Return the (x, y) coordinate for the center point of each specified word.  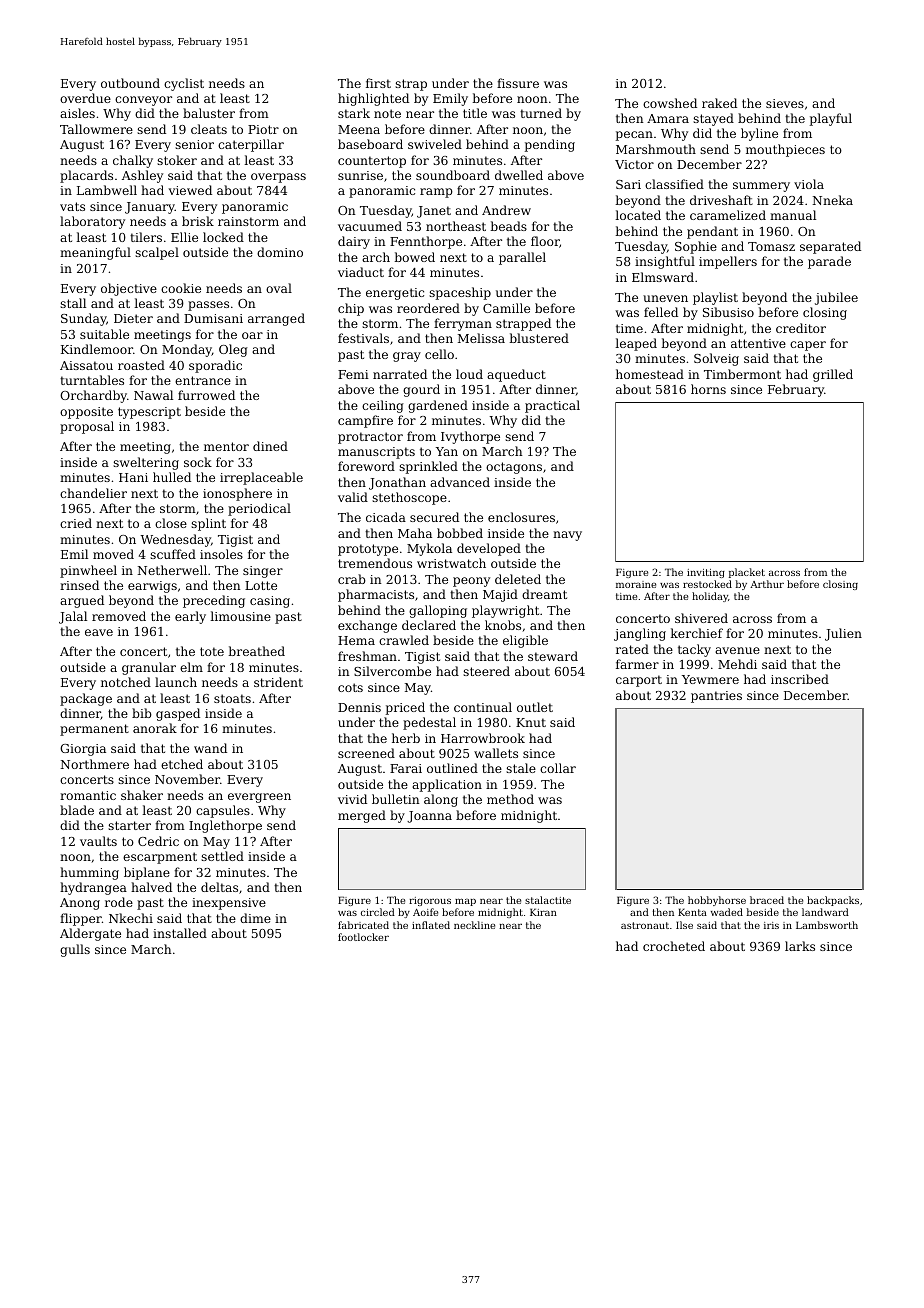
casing (270, 602)
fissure (518, 83)
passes (208, 306)
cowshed (670, 103)
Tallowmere (96, 129)
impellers (728, 262)
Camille (506, 308)
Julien (843, 634)
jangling (640, 634)
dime (255, 918)
